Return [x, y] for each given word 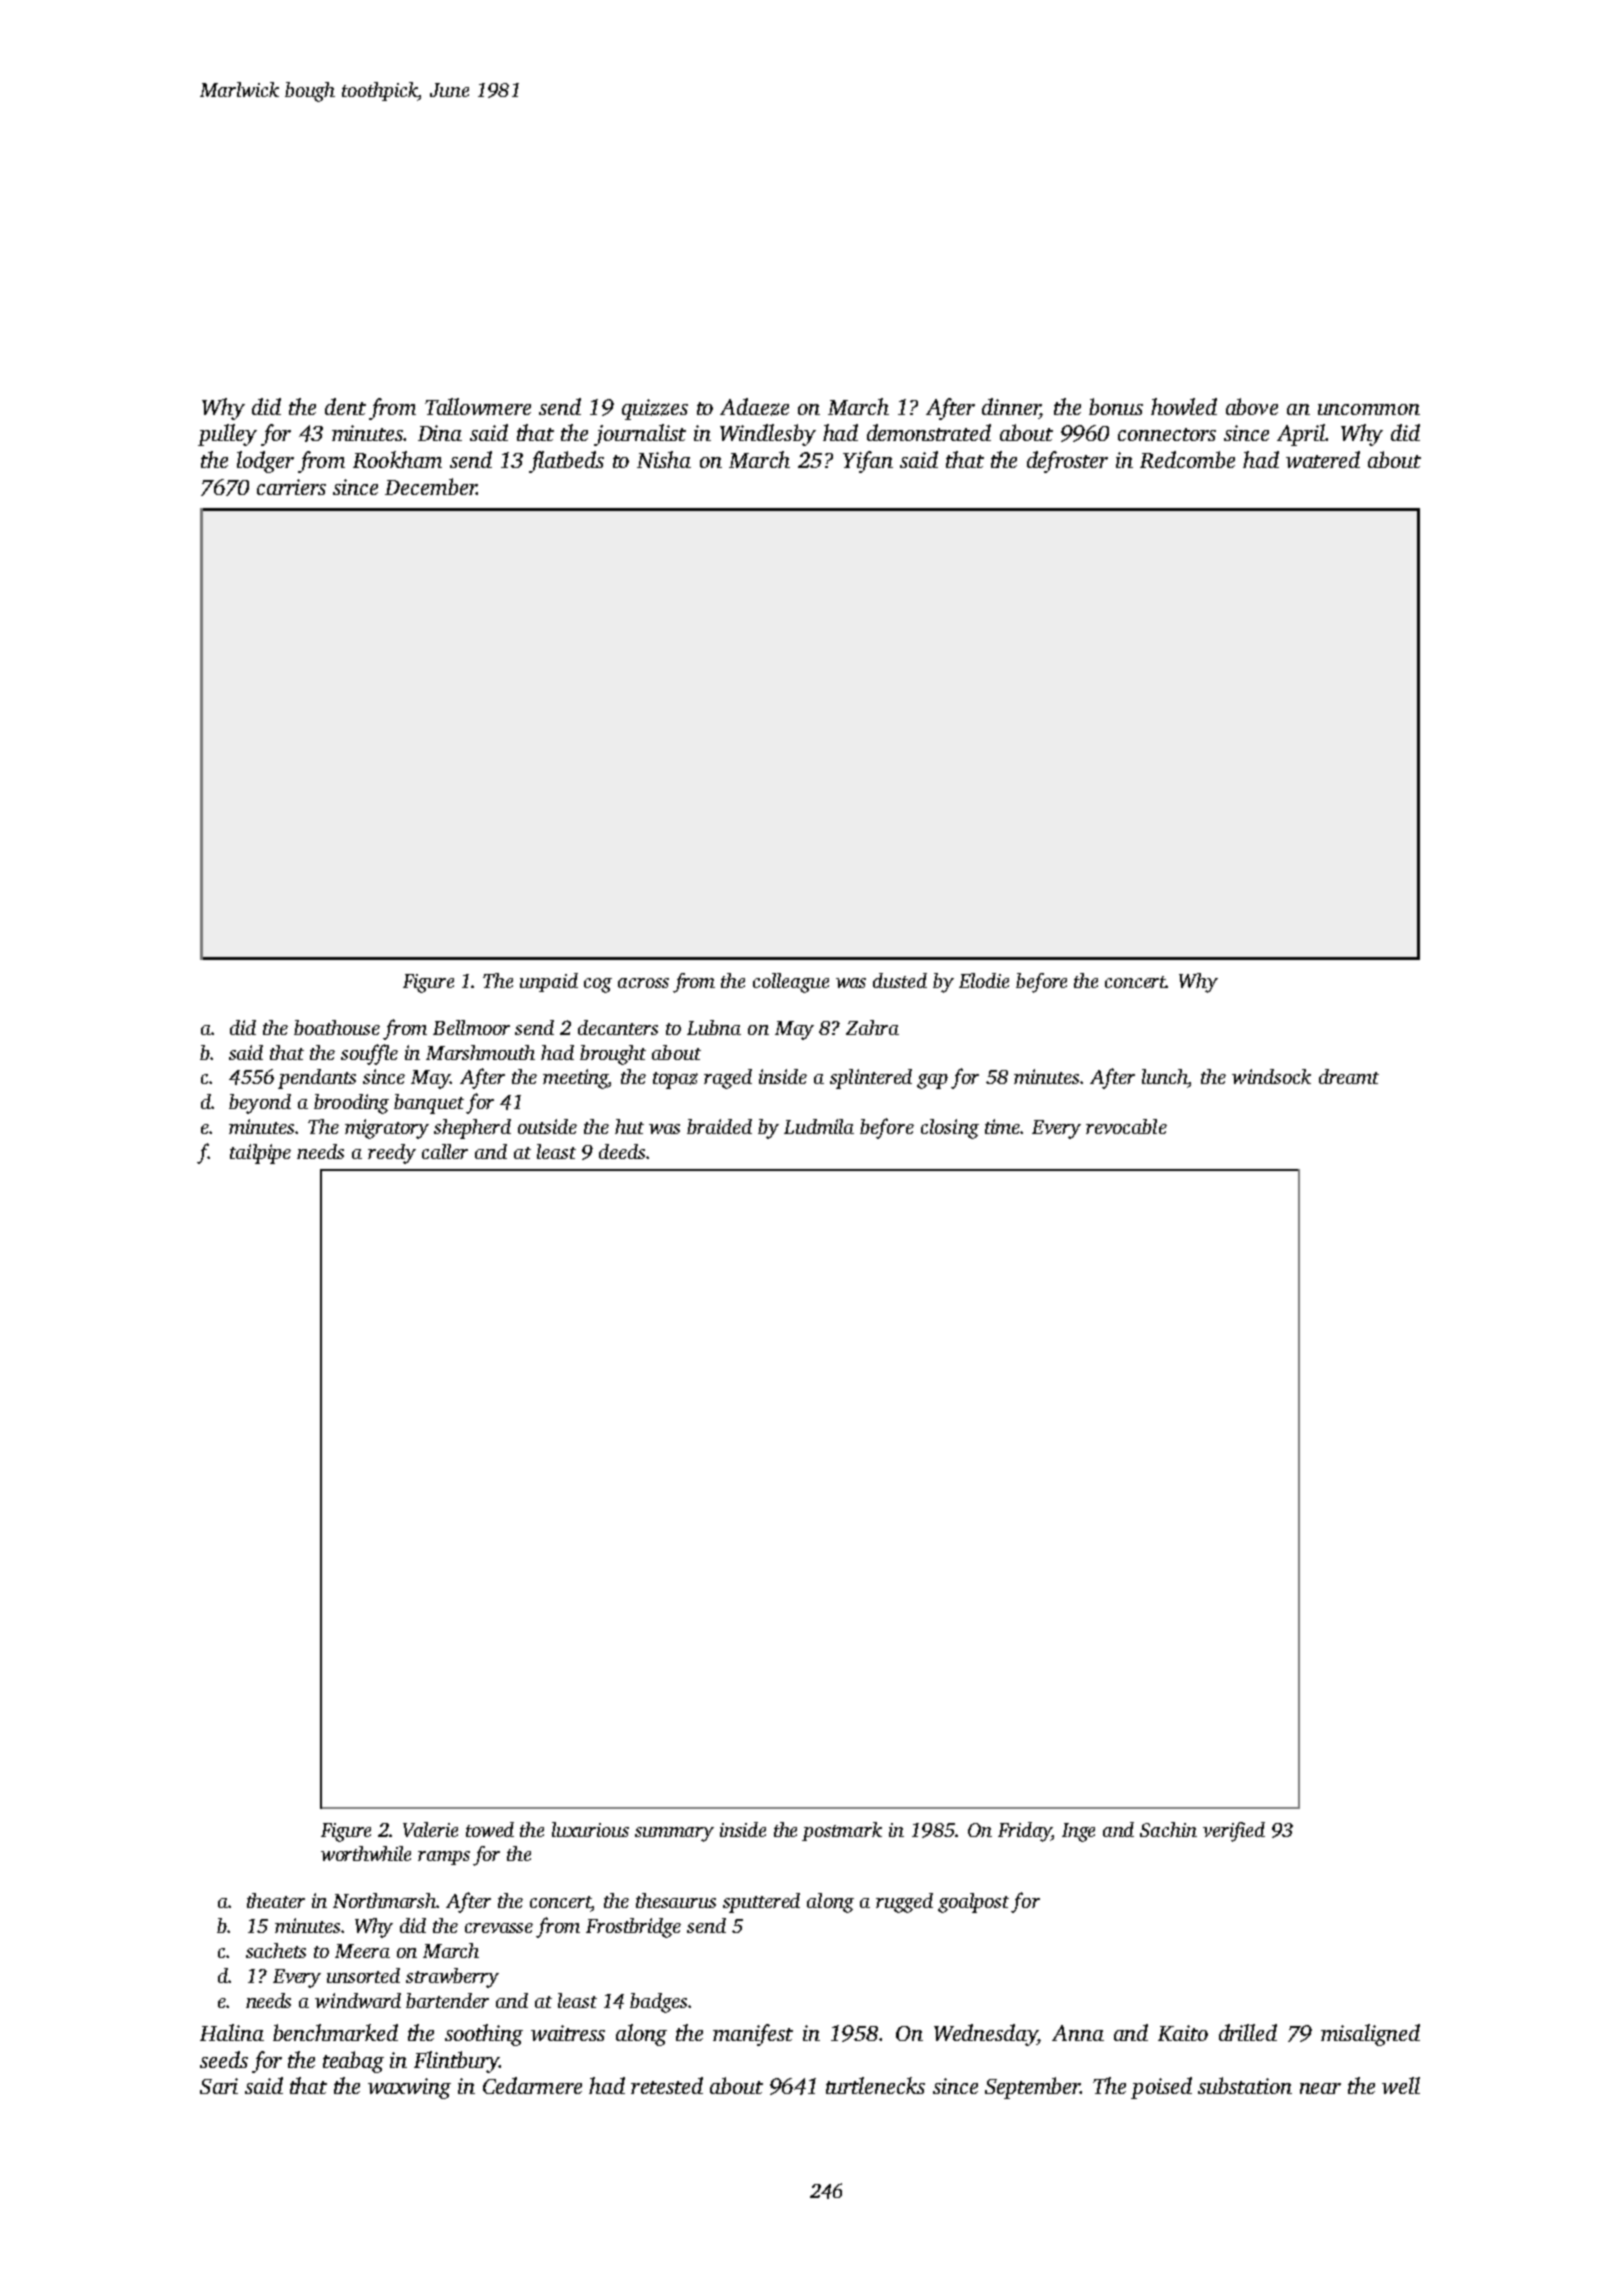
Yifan [868, 462]
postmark [842, 1831]
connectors [1167, 434]
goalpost [973, 1903]
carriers [291, 487]
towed [490, 1829]
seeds [224, 2059]
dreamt [1349, 1076]
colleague [791, 983]
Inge [1078, 1832]
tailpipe [260, 1154]
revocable [1126, 1126]
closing [950, 1129]
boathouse [337, 1027]
